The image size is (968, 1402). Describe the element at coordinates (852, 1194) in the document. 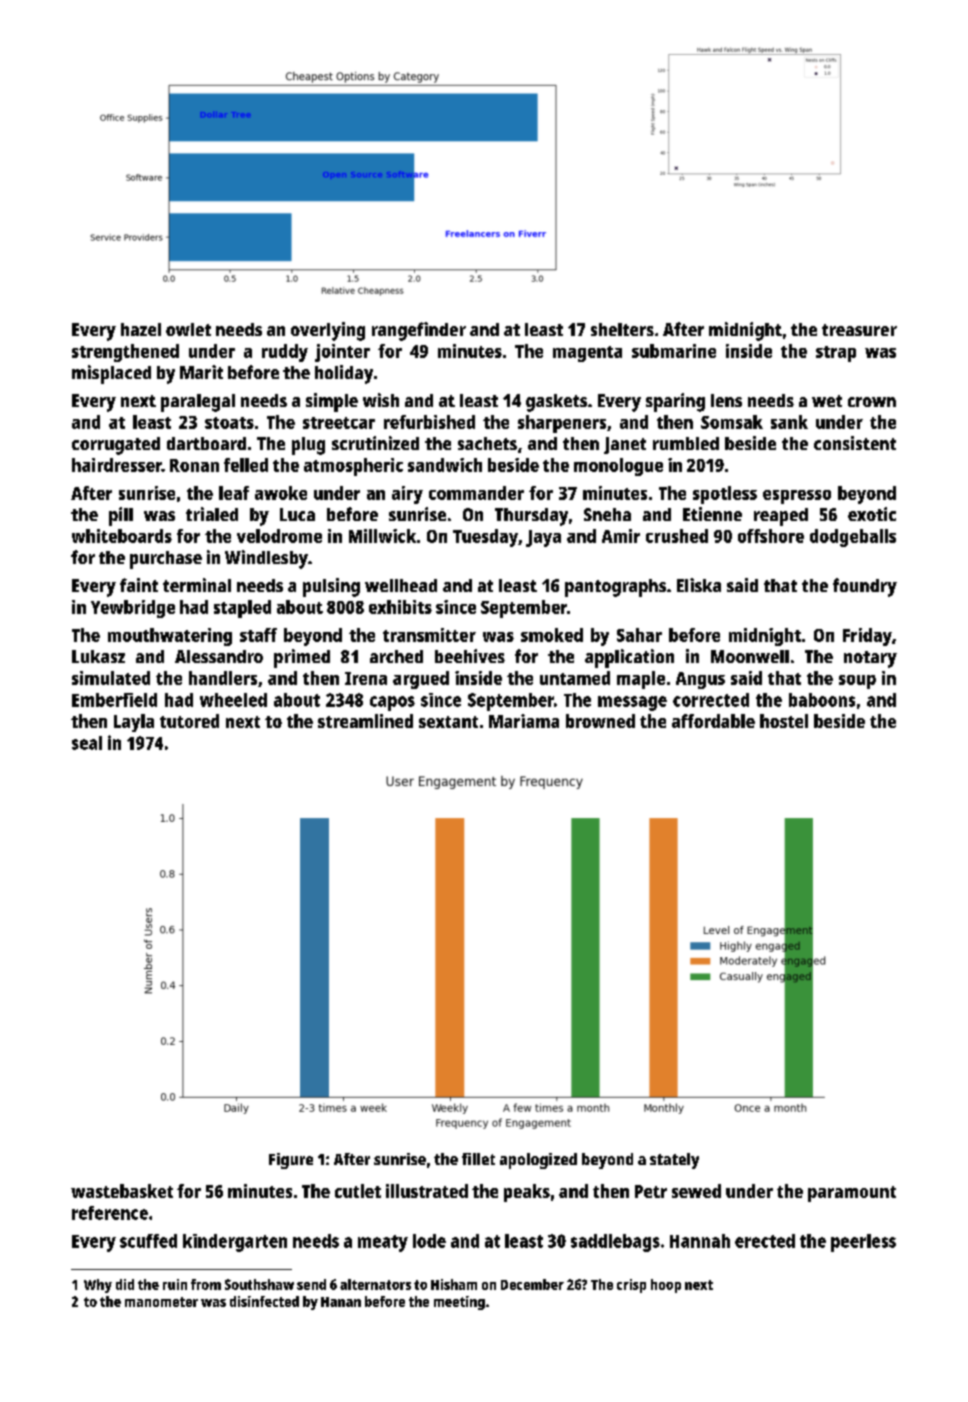

I see `paramount` at that location.
